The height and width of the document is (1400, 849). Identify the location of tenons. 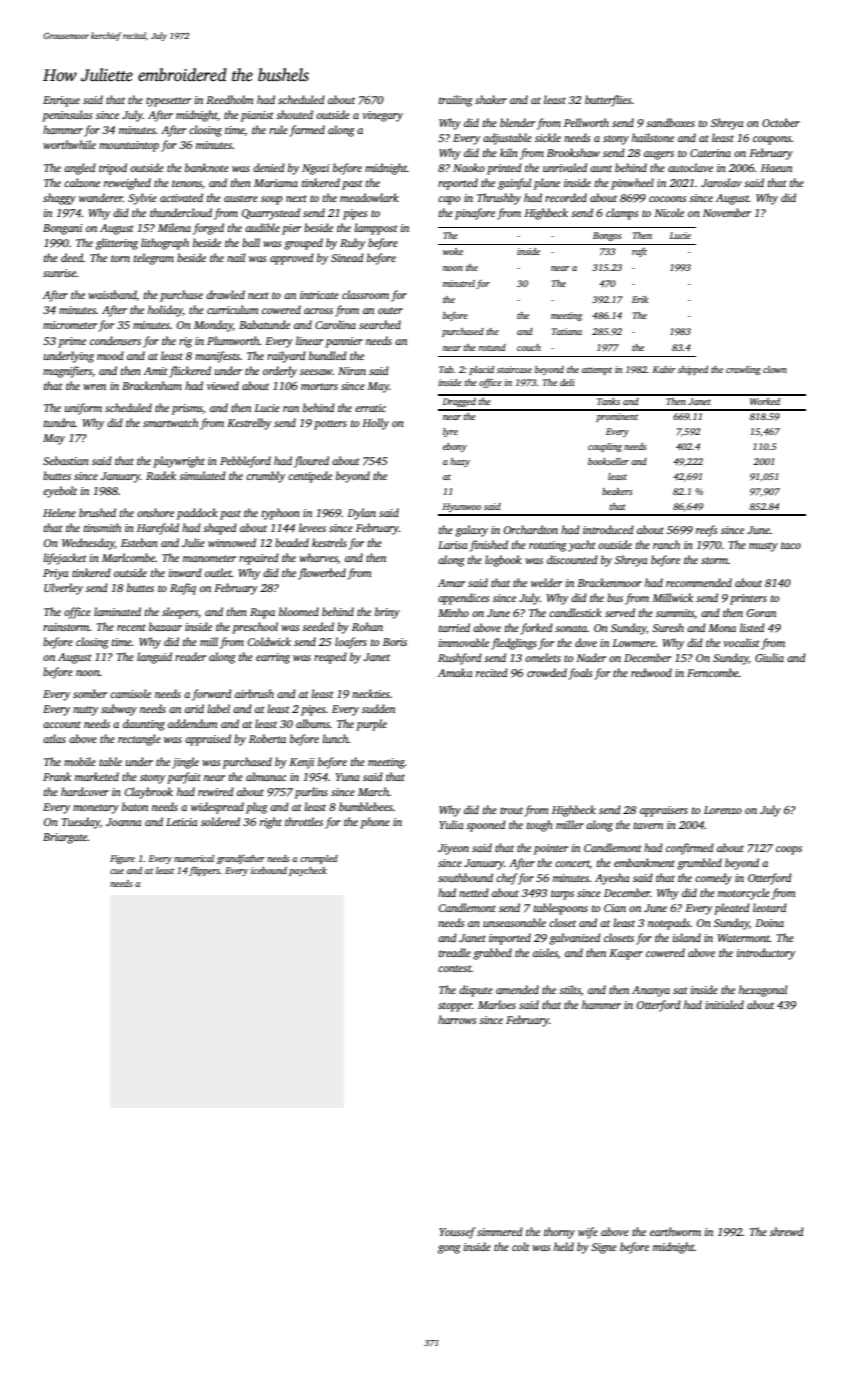
(187, 183).
